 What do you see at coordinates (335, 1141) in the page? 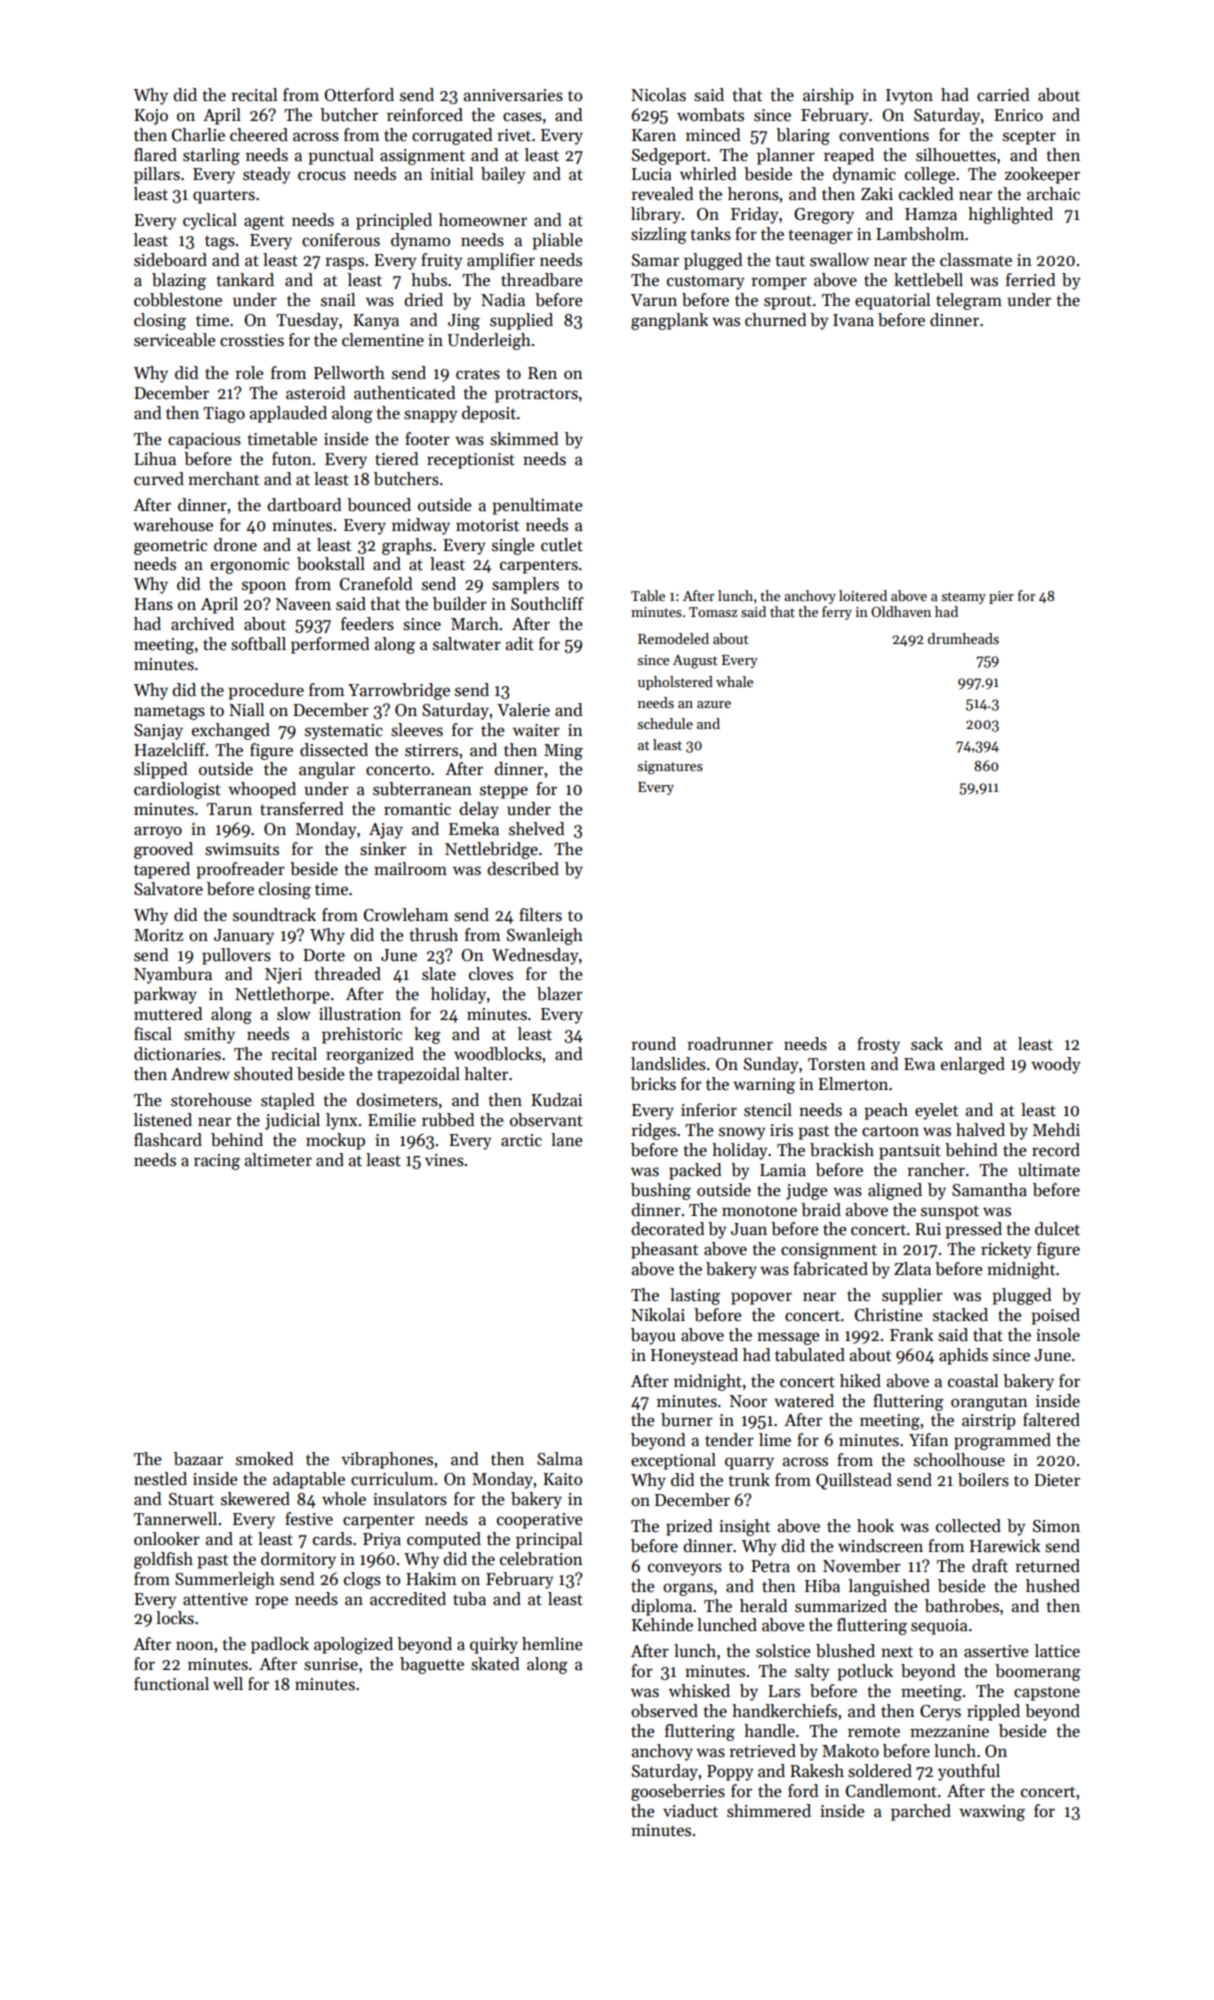
I see `mockup` at bounding box center [335, 1141].
